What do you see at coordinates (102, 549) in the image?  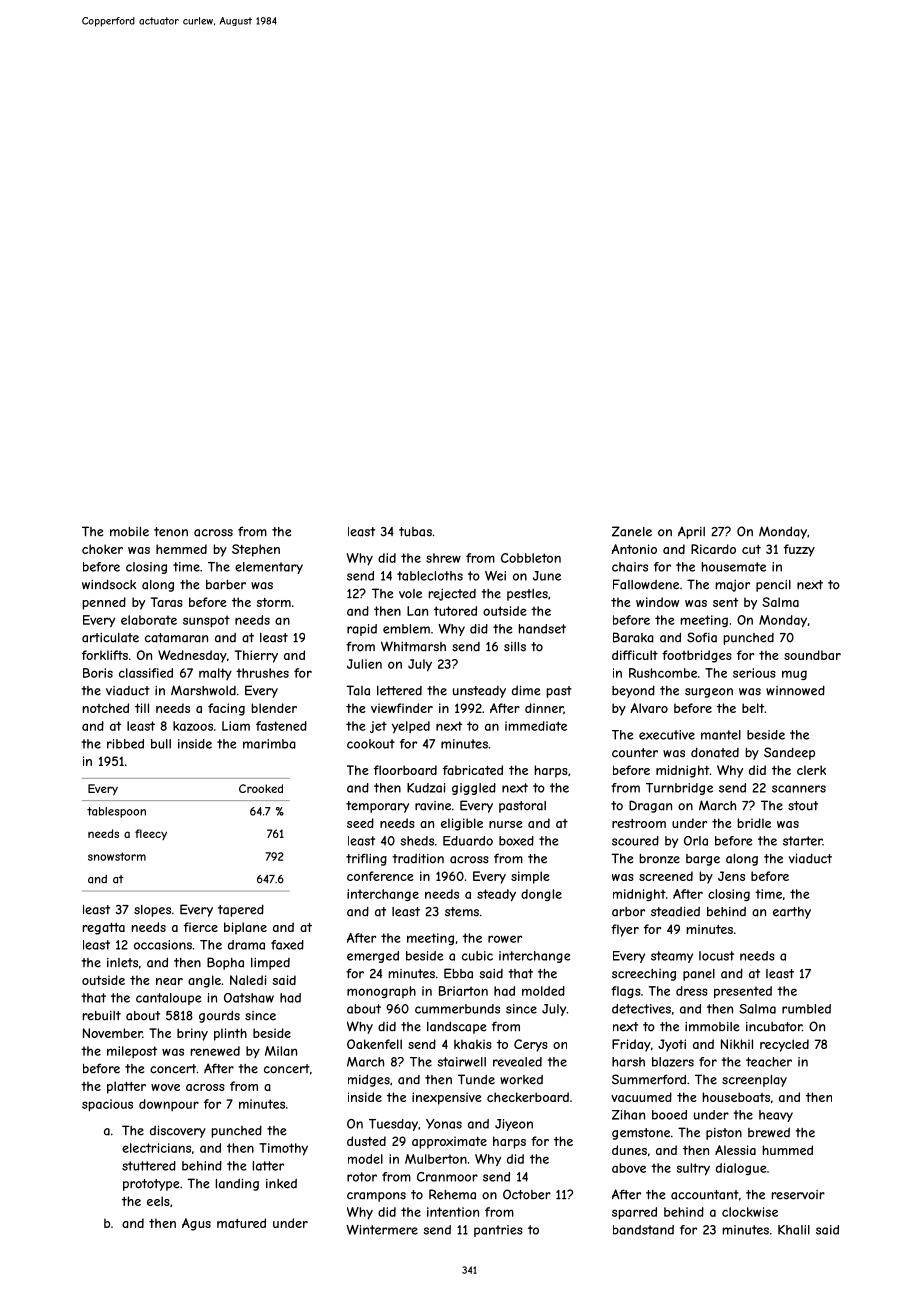 I see `choker` at bounding box center [102, 549].
